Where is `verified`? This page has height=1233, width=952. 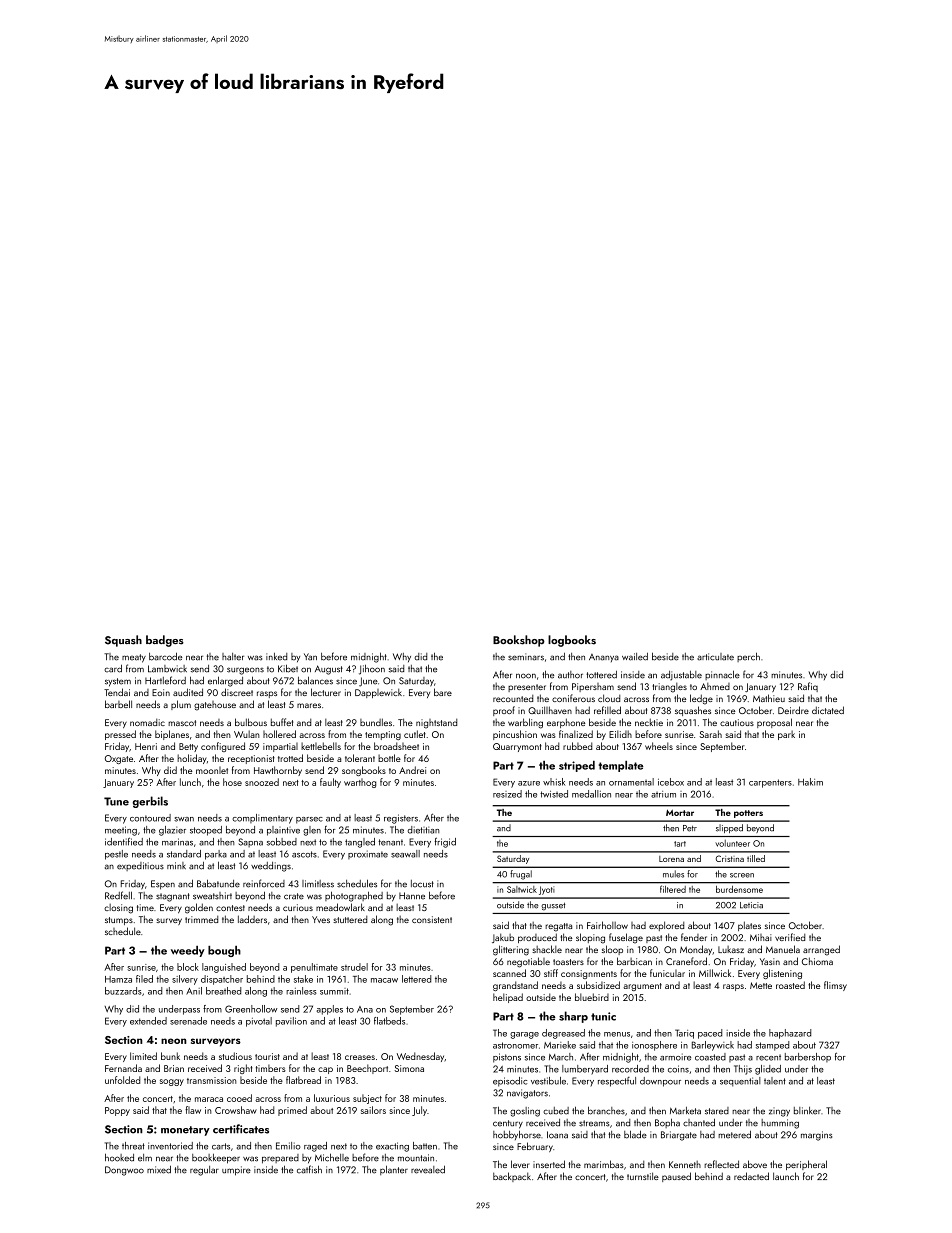
verified is located at coordinates (790, 937).
